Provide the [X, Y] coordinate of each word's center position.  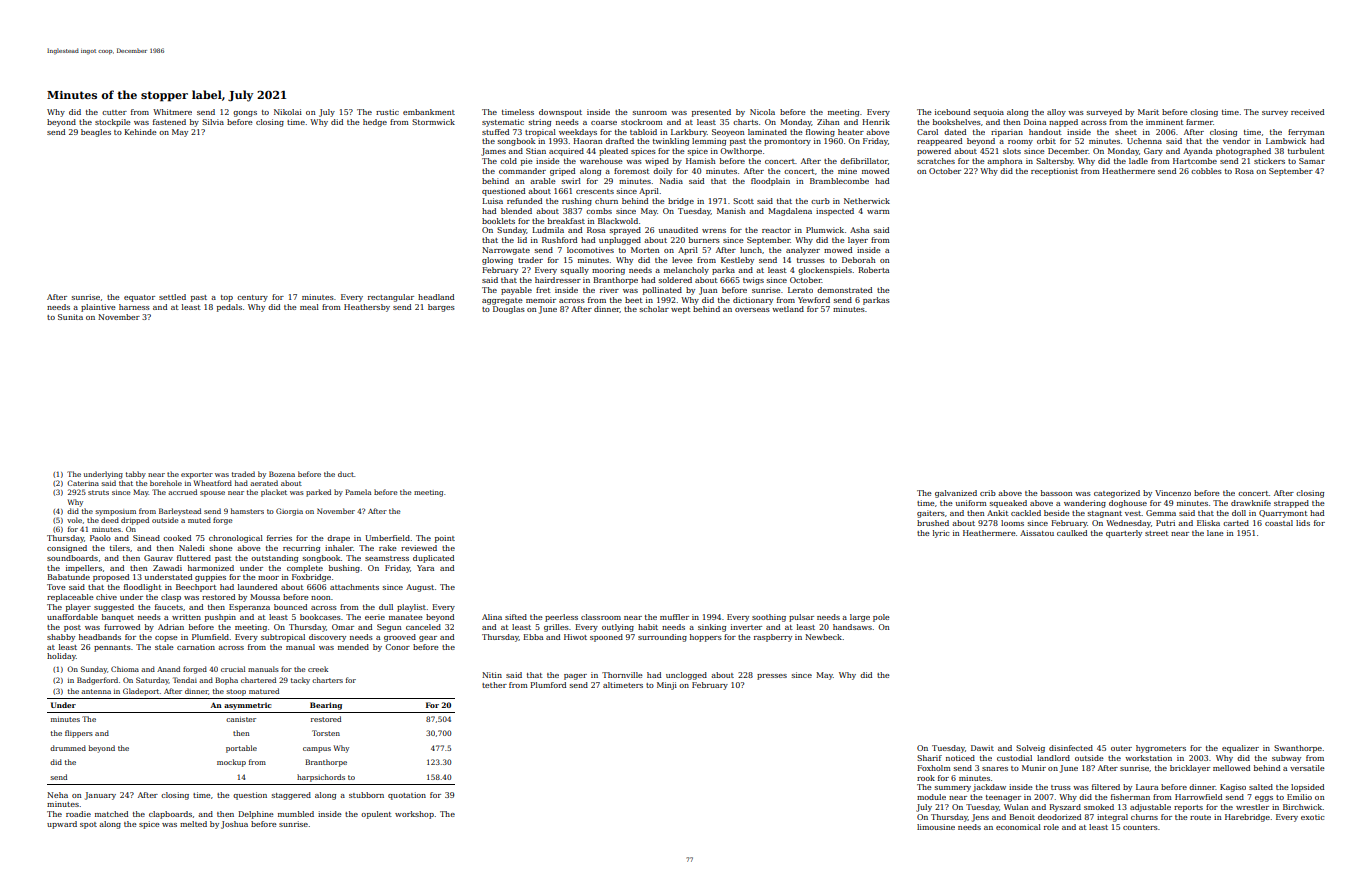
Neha [57, 795]
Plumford [548, 685]
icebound [952, 112]
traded [243, 474]
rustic [387, 112]
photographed [1243, 152]
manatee [406, 617]
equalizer [1240, 749]
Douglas [509, 310]
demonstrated [844, 290]
